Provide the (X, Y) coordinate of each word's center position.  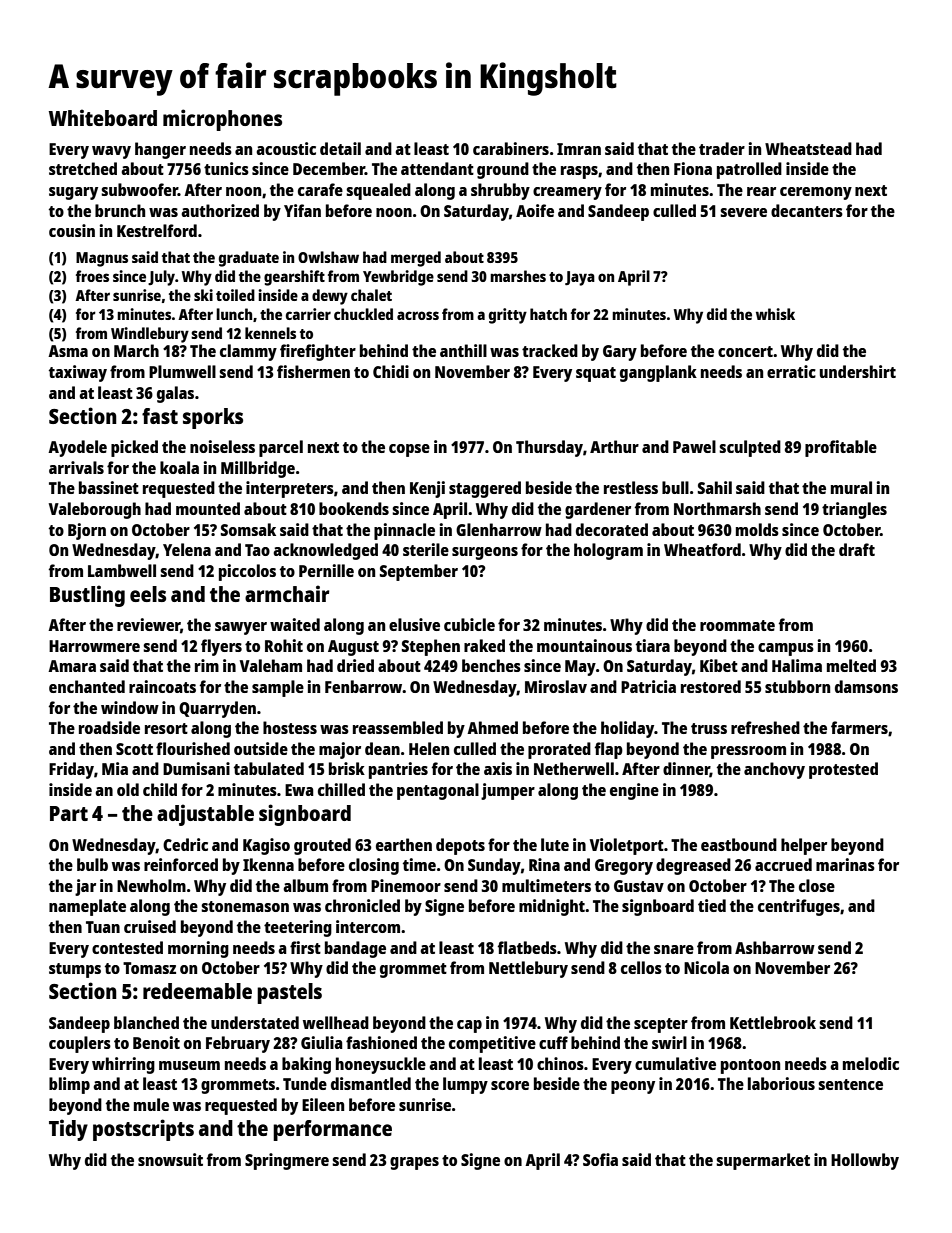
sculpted (750, 448)
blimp (69, 1085)
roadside (109, 727)
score (510, 1085)
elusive (414, 624)
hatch (548, 314)
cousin (72, 230)
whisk (775, 314)
